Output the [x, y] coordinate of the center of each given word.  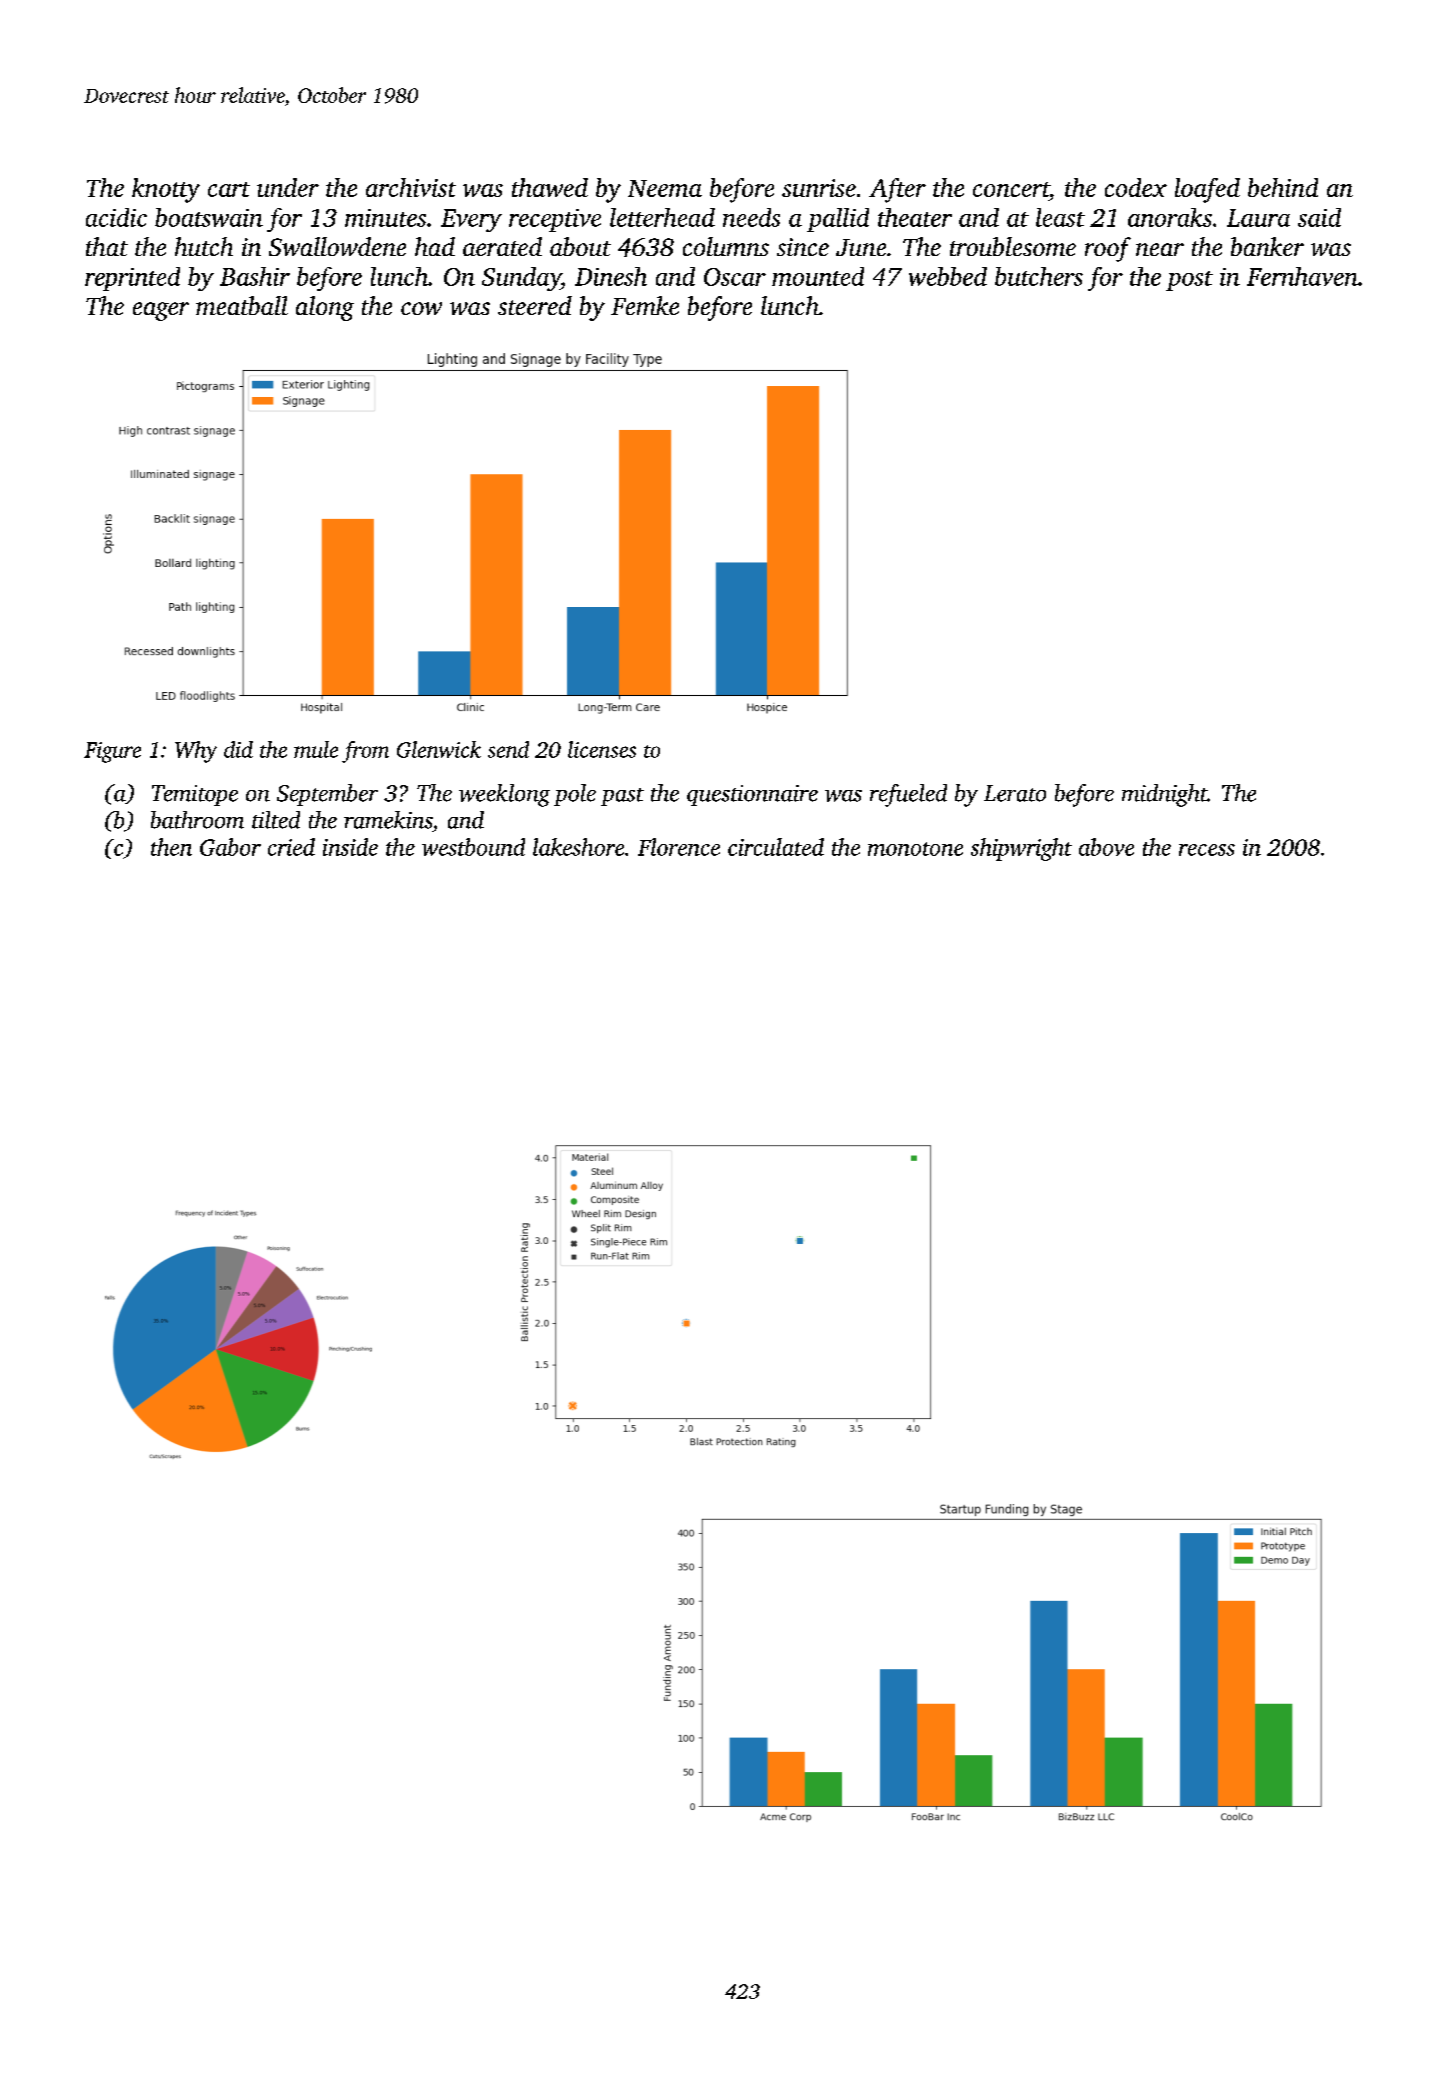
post [1189, 281]
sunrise [819, 188]
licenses [602, 749]
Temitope [195, 795]
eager [161, 311]
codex [1136, 187]
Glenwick [439, 749]
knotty [166, 190]
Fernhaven [1302, 276]
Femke [645, 305]
